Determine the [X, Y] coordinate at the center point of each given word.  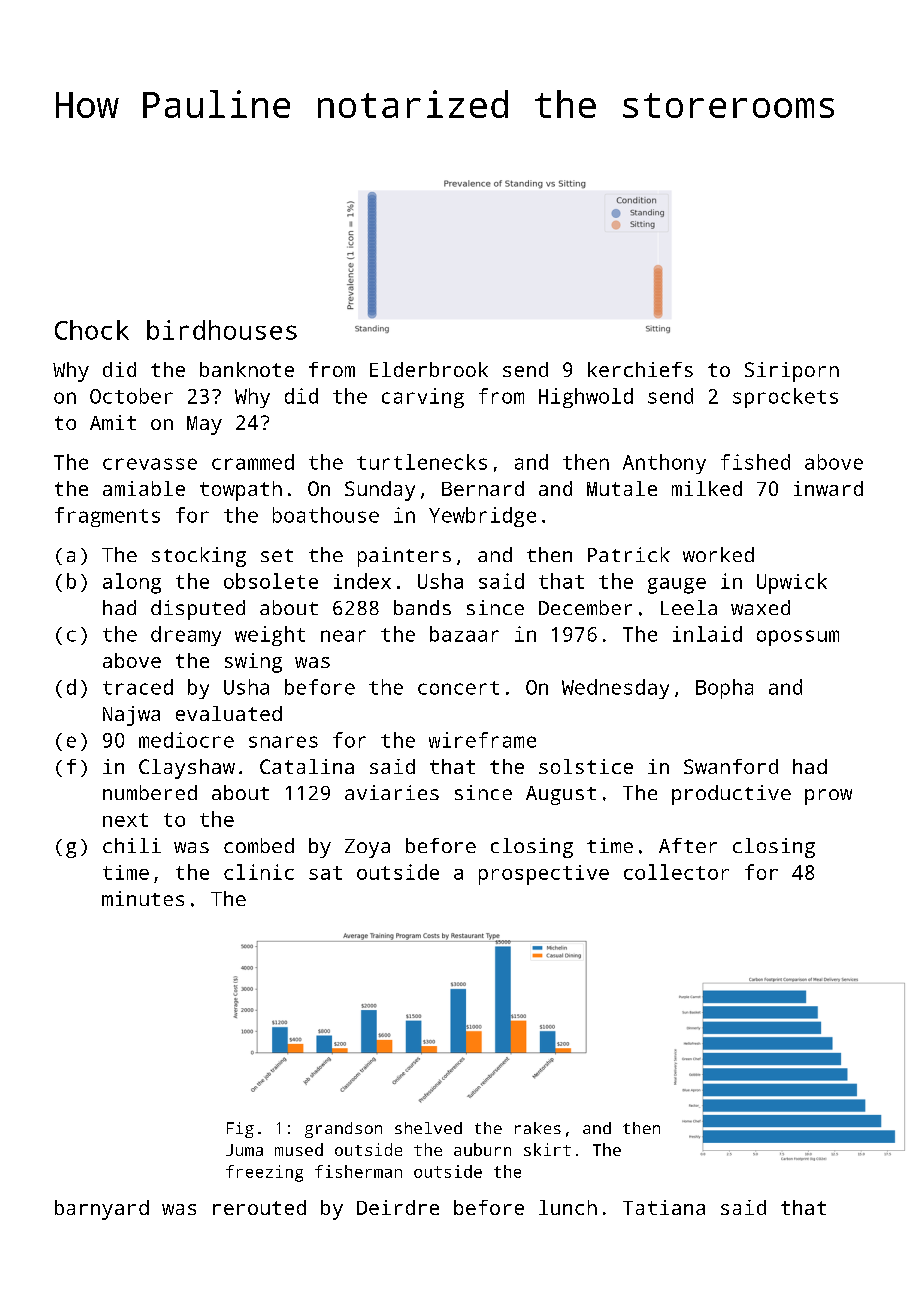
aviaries [392, 792]
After [688, 845]
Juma [244, 1150]
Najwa [131, 716]
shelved [428, 1128]
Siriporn [792, 372]
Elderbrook [429, 369]
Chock [92, 330]
